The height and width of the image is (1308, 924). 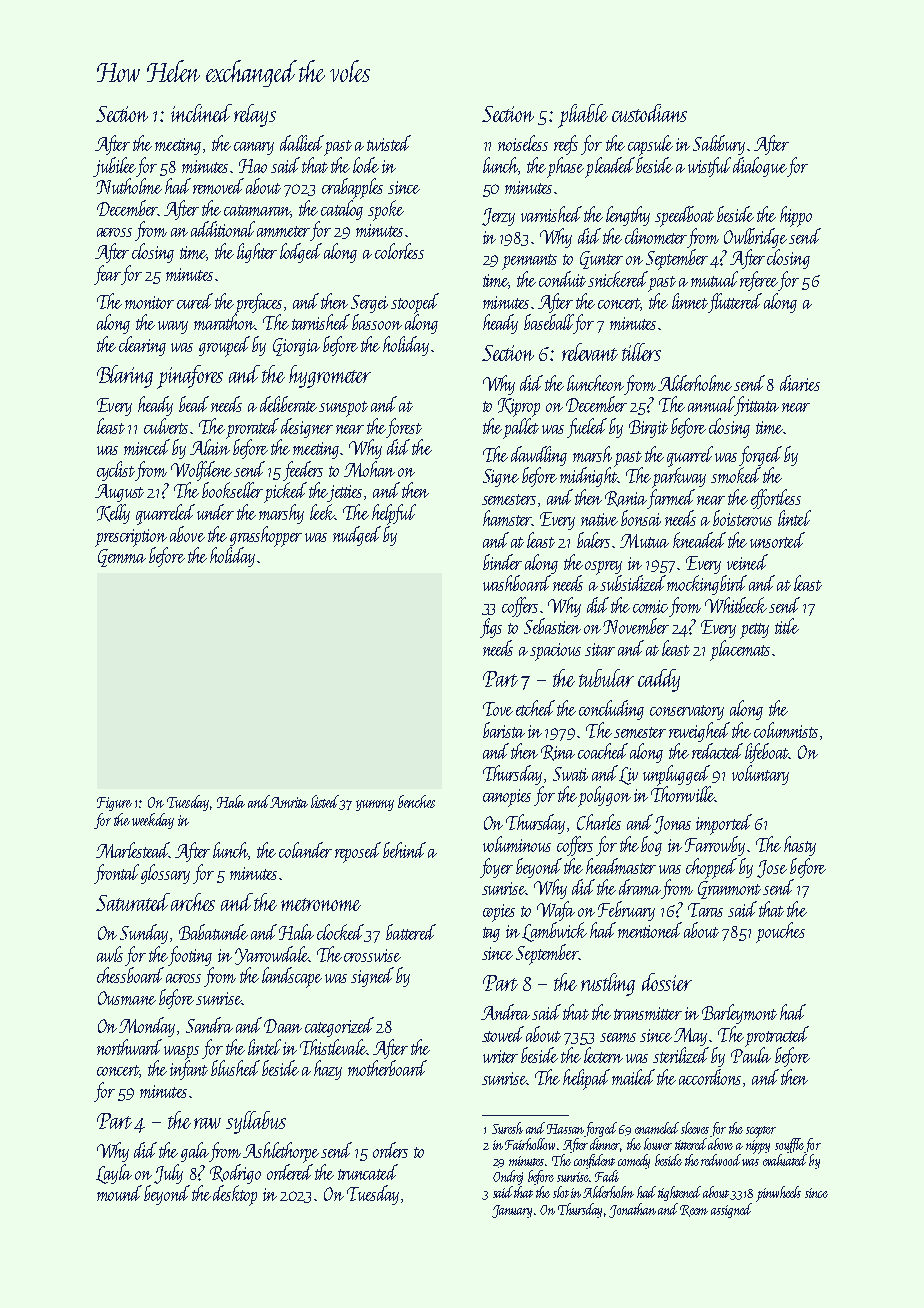 What do you see at coordinates (201, 113) in the image?
I see `inclined` at bounding box center [201, 113].
